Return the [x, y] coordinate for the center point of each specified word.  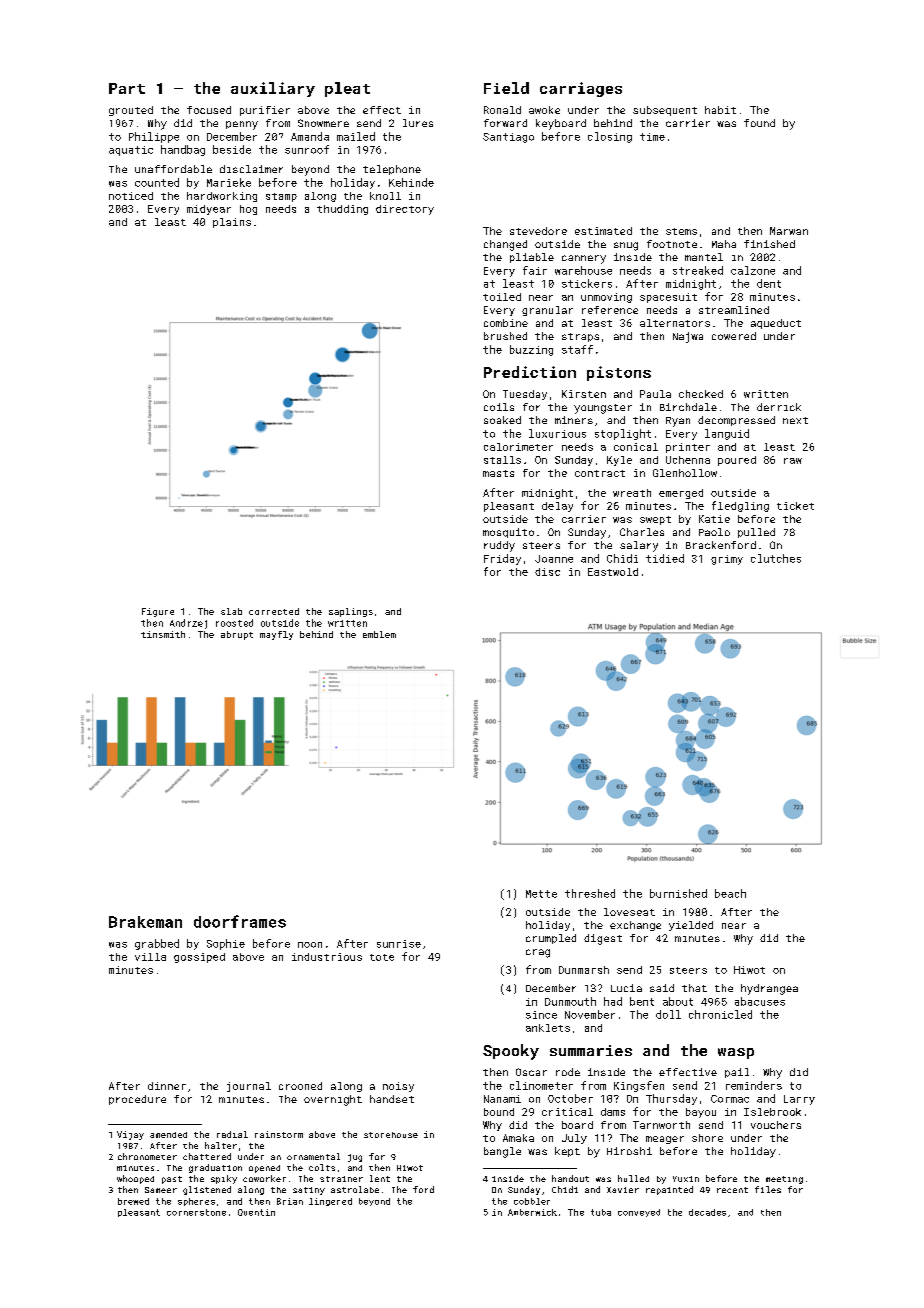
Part [127, 88]
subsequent [665, 111]
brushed [505, 336]
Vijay [130, 1135]
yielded [691, 926]
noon [310, 945]
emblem [379, 634]
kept [567, 1152]
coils [499, 407]
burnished [678, 893]
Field [506, 88]
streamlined [734, 310]
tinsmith [163, 634]
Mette [541, 894]
